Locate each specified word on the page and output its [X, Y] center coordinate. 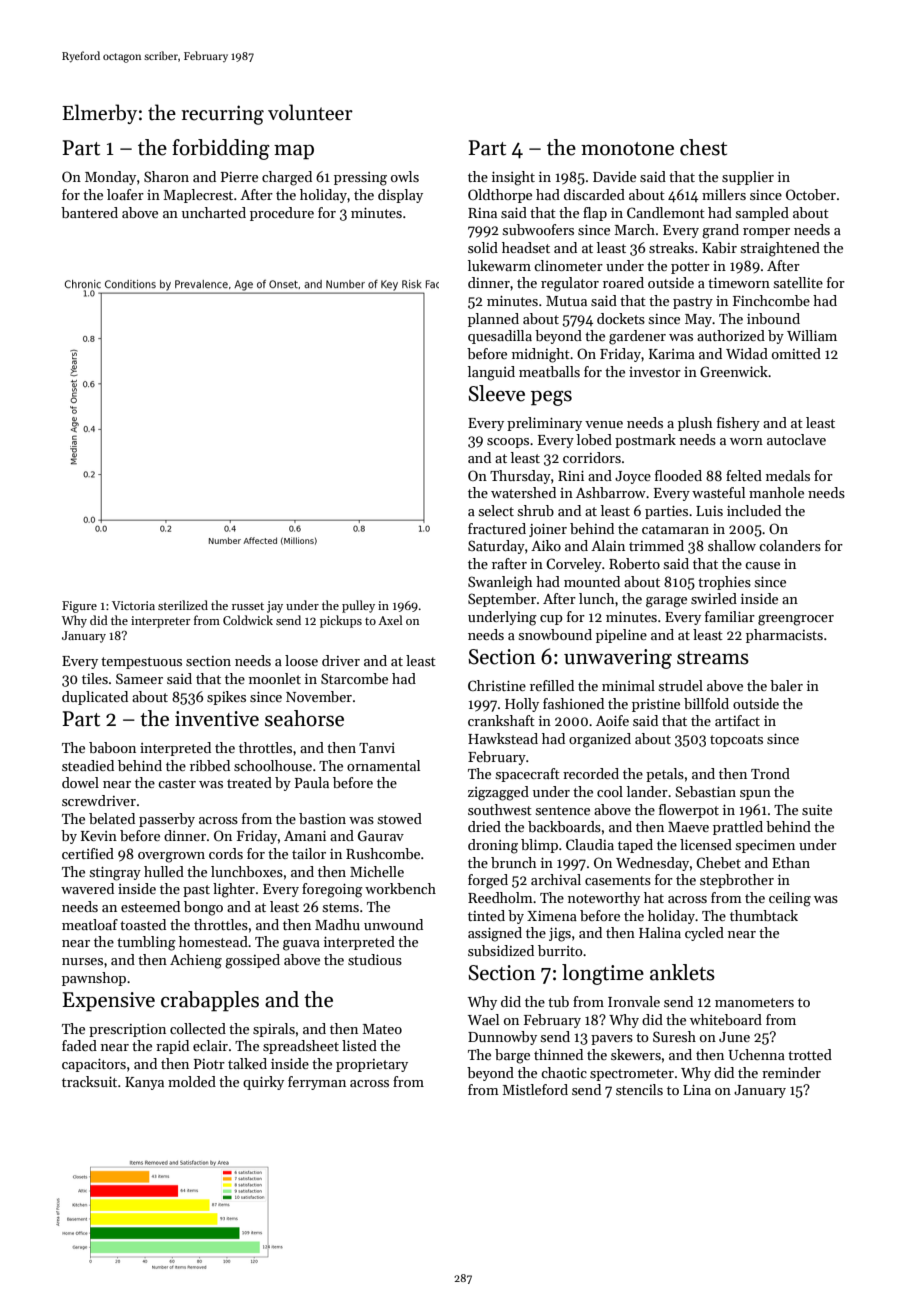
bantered [89, 212]
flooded [678, 475]
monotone [627, 149]
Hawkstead [503, 738]
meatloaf [90, 924]
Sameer [139, 678]
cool [610, 791]
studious [375, 959]
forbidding [221, 149]
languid [491, 373]
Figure [79, 607]
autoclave [796, 439]
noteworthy [604, 899]
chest [703, 147]
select [496, 510]
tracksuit [89, 1081]
